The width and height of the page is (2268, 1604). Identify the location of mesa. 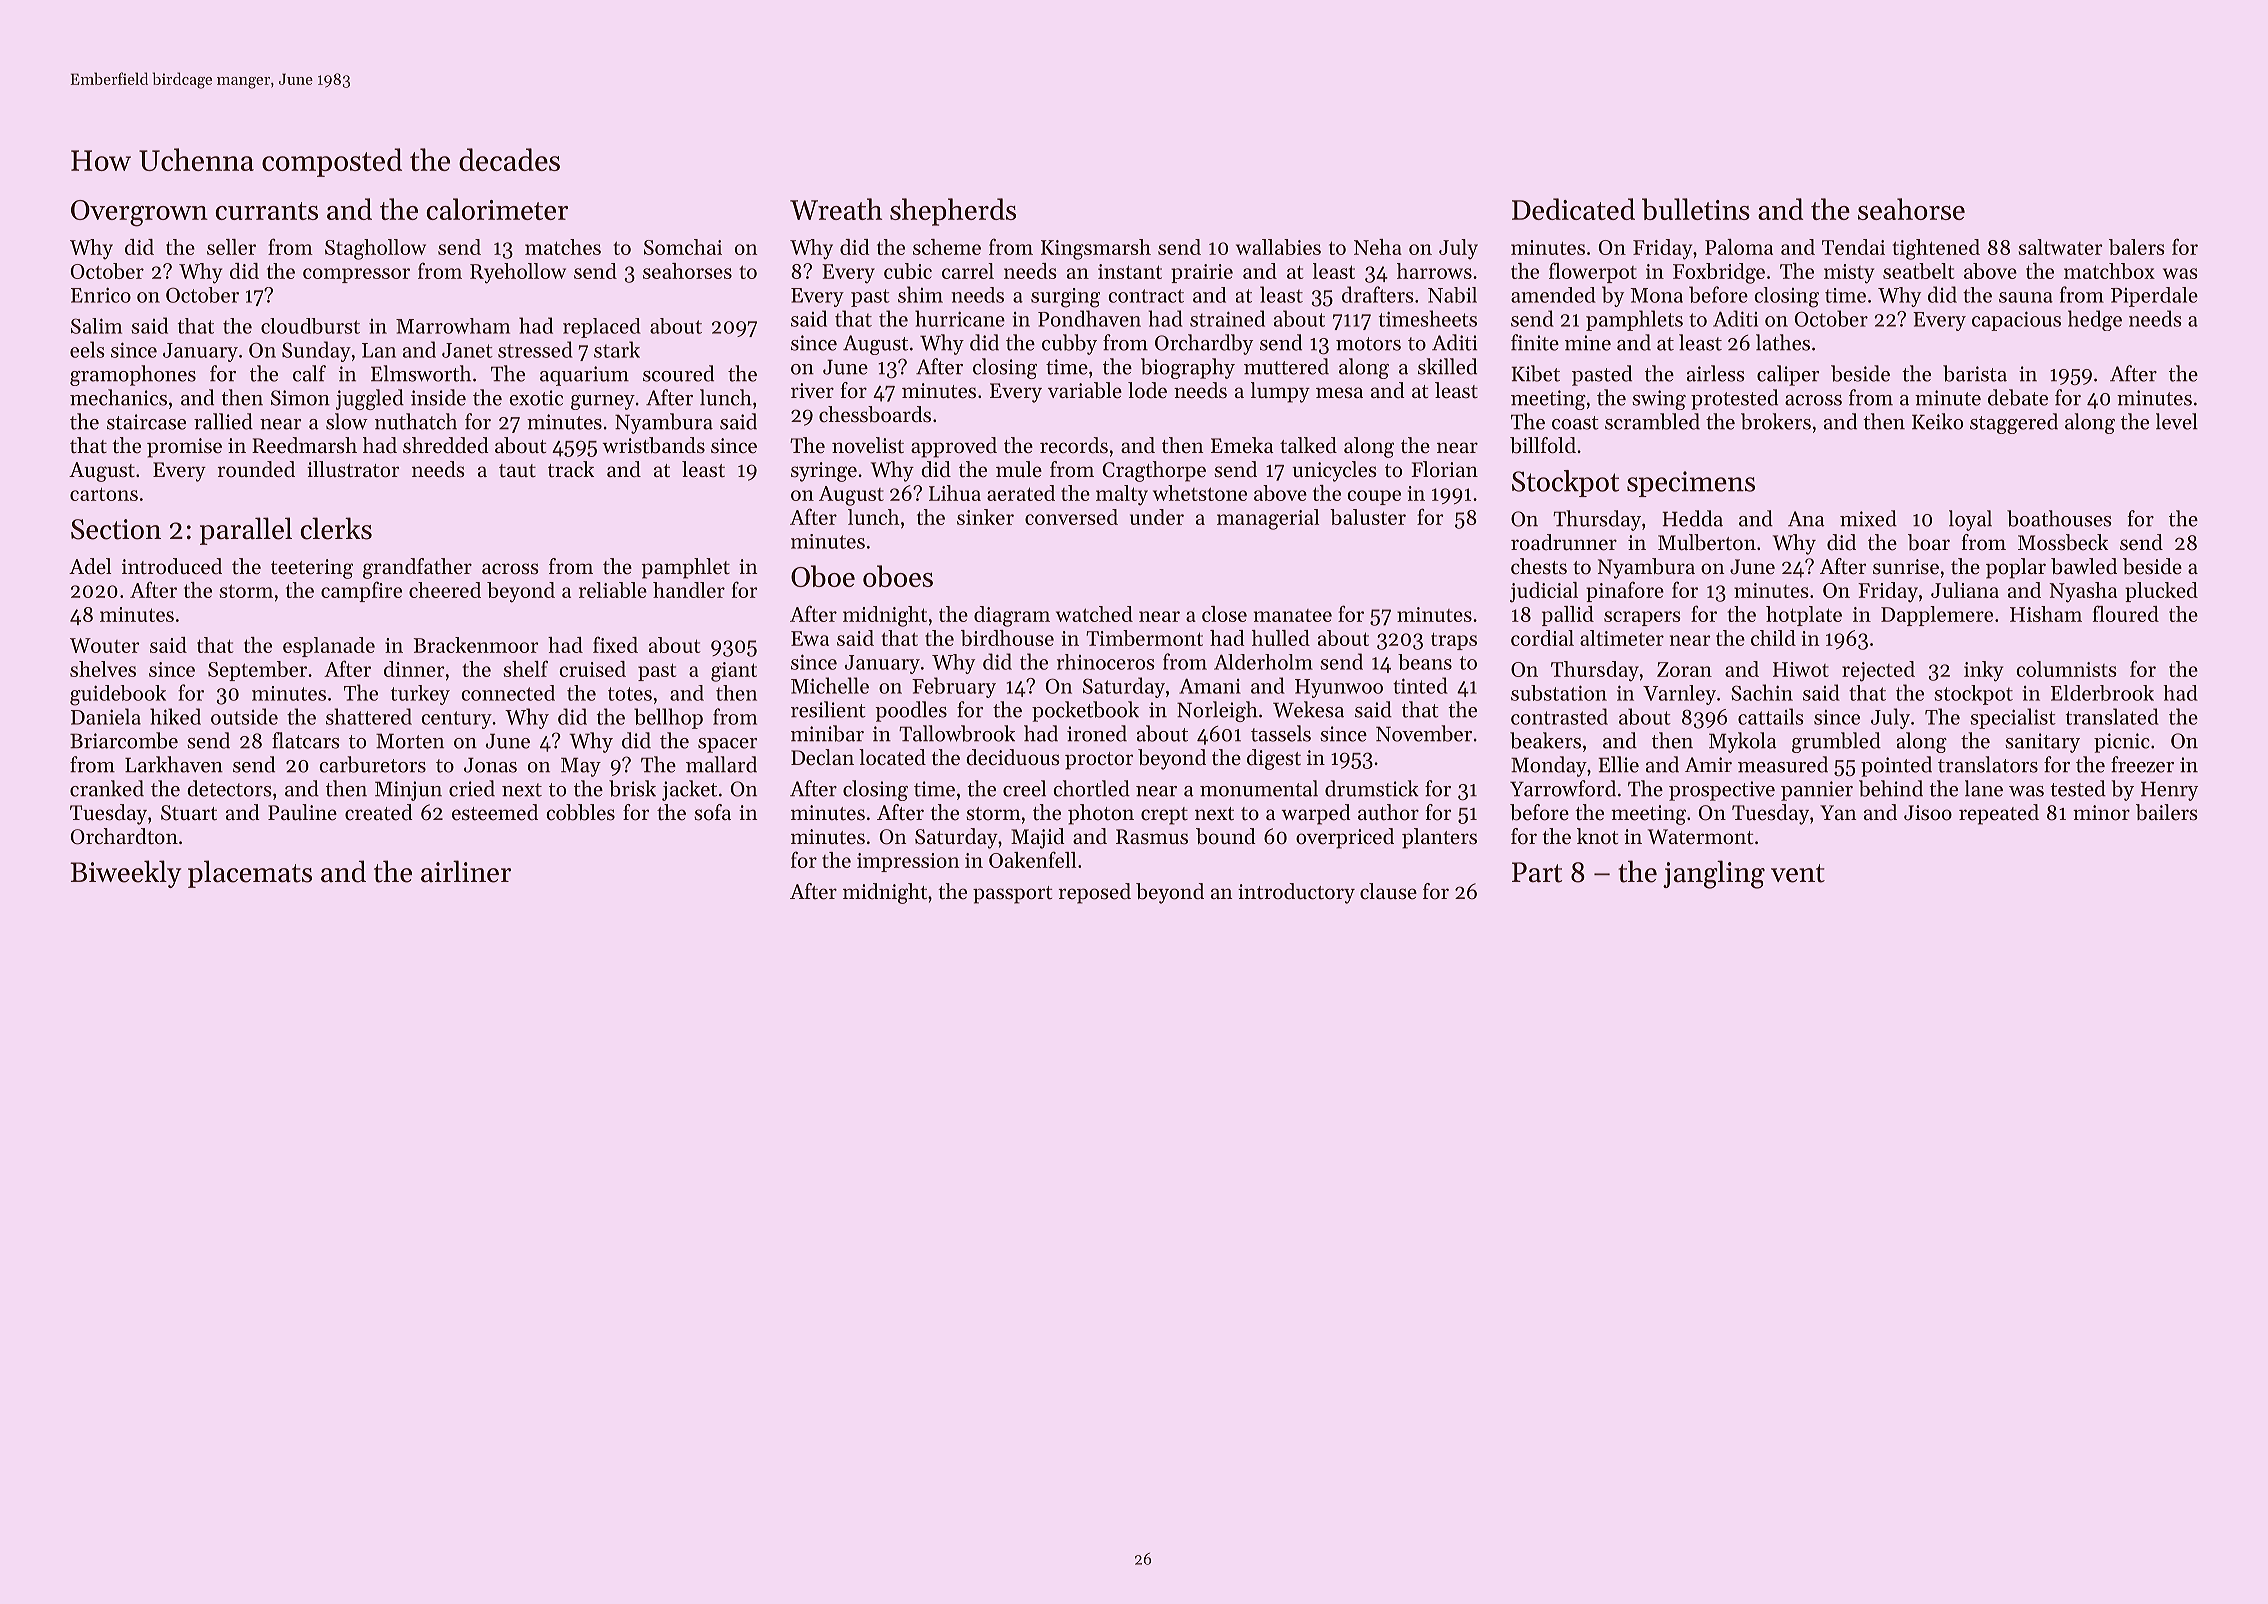
(1339, 393).
